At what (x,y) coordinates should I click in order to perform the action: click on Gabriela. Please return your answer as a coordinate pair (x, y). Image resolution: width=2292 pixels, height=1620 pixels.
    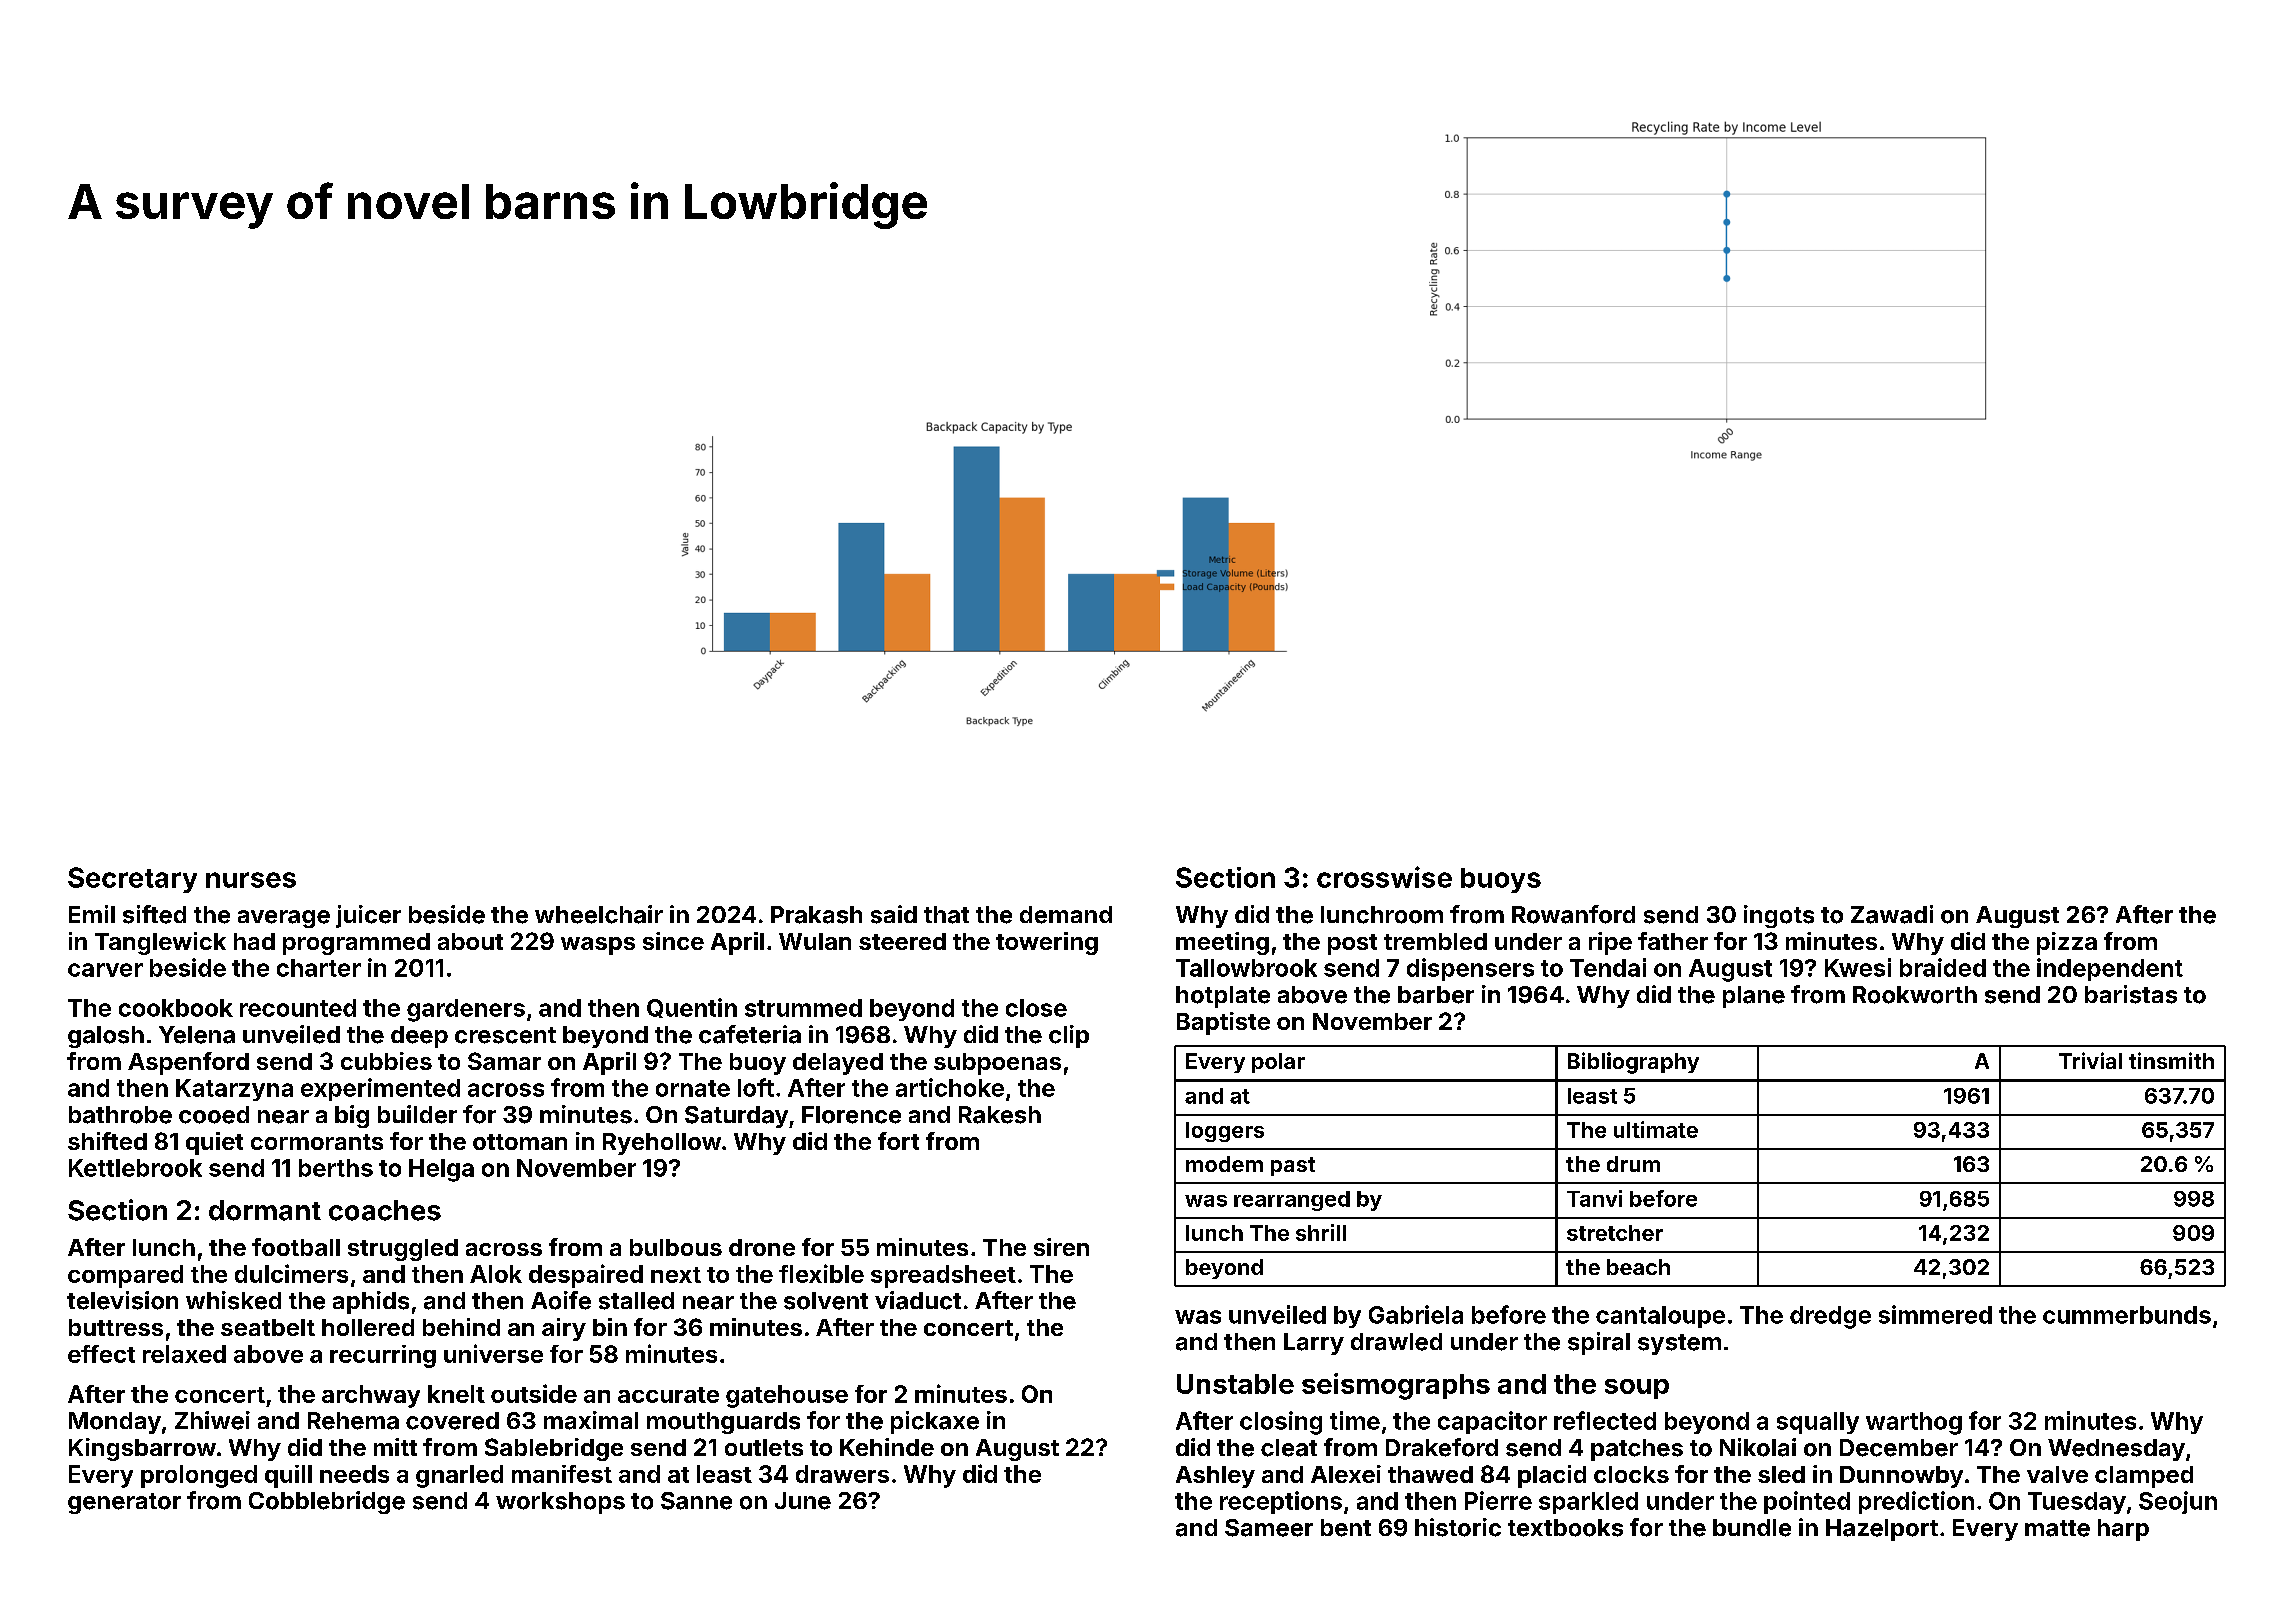
    Looking at the image, I should click on (1416, 1314).
